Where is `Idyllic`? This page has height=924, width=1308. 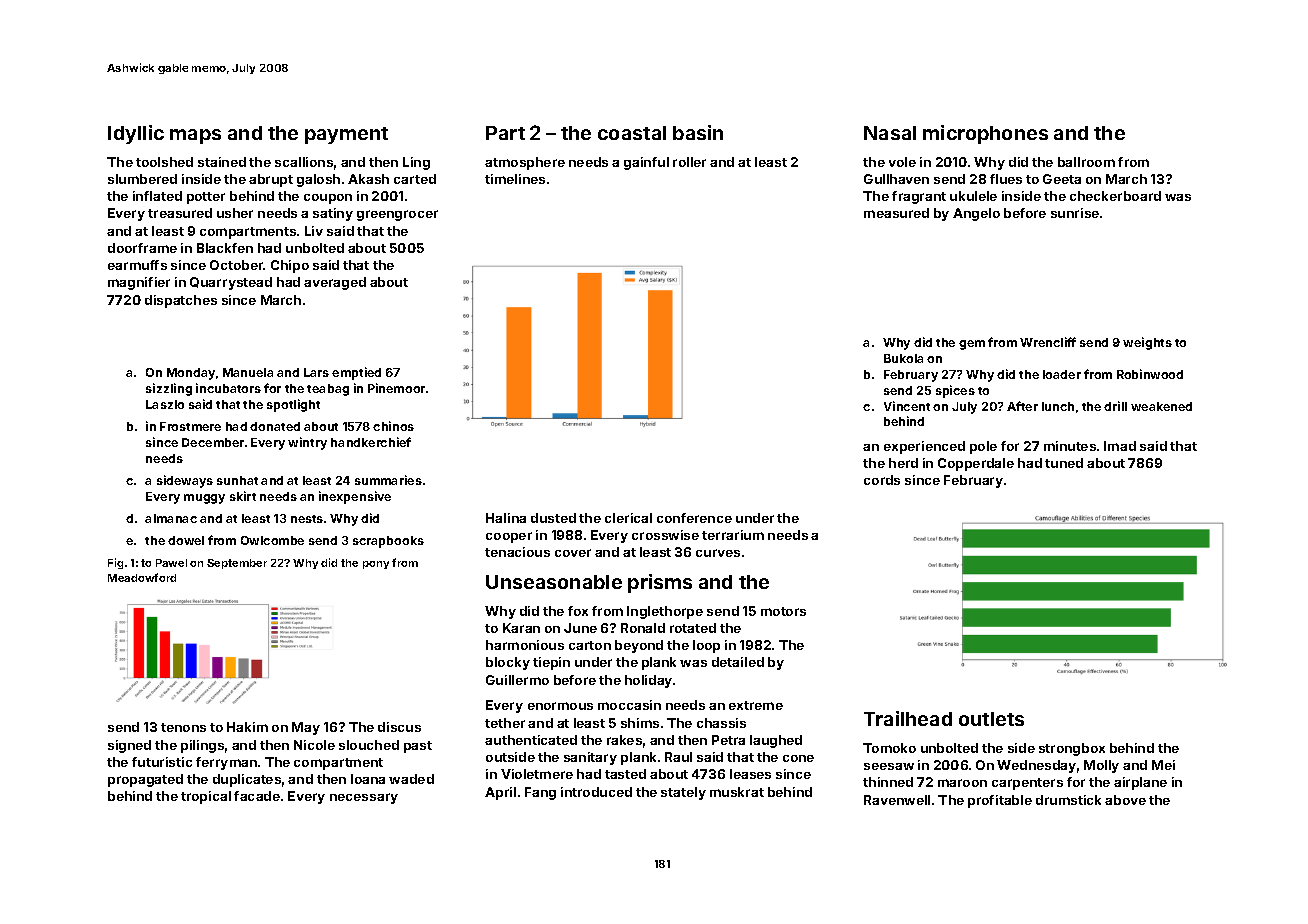
Idyllic is located at coordinates (136, 134).
